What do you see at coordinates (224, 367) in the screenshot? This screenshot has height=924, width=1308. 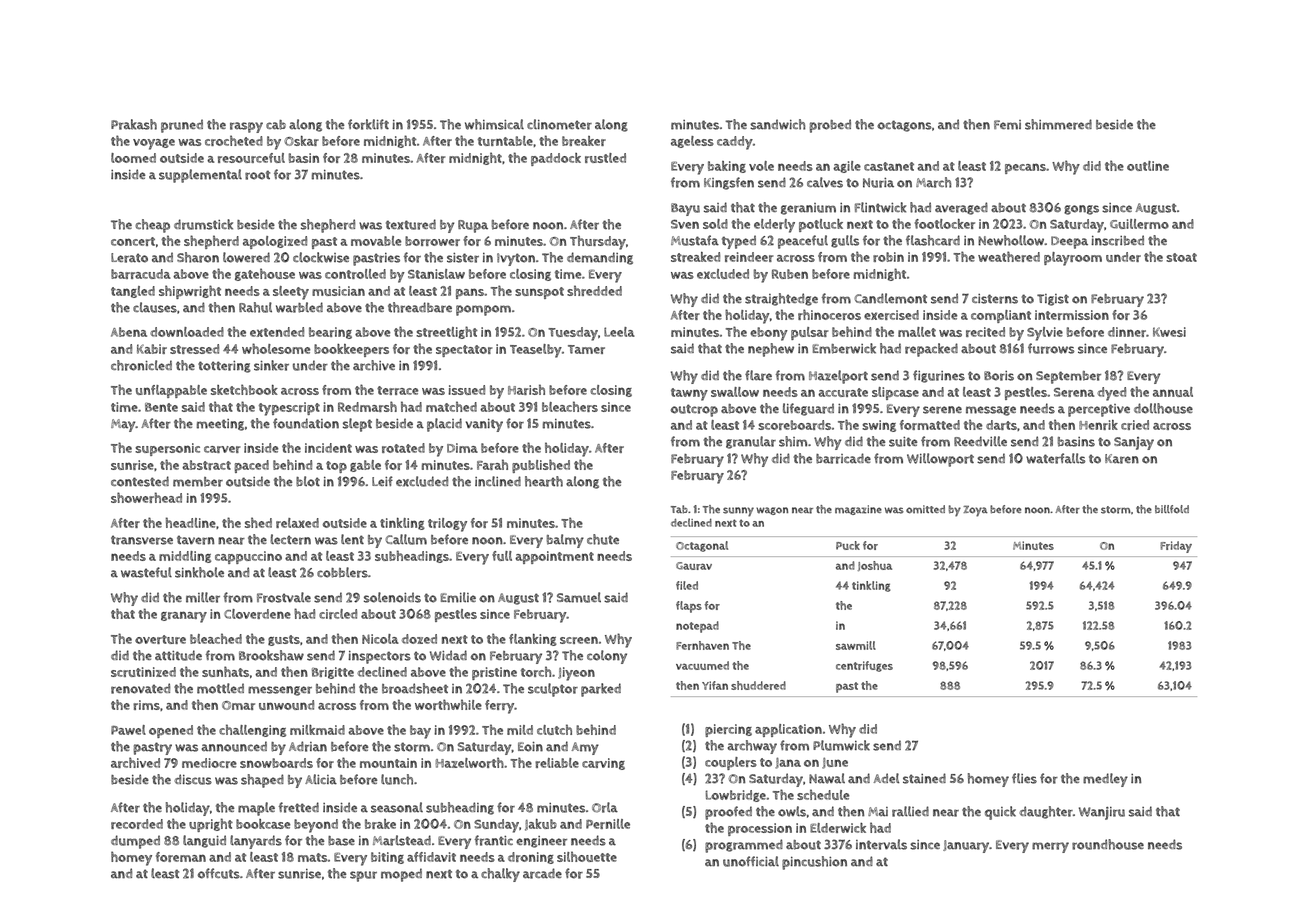 I see `tottering` at bounding box center [224, 367].
